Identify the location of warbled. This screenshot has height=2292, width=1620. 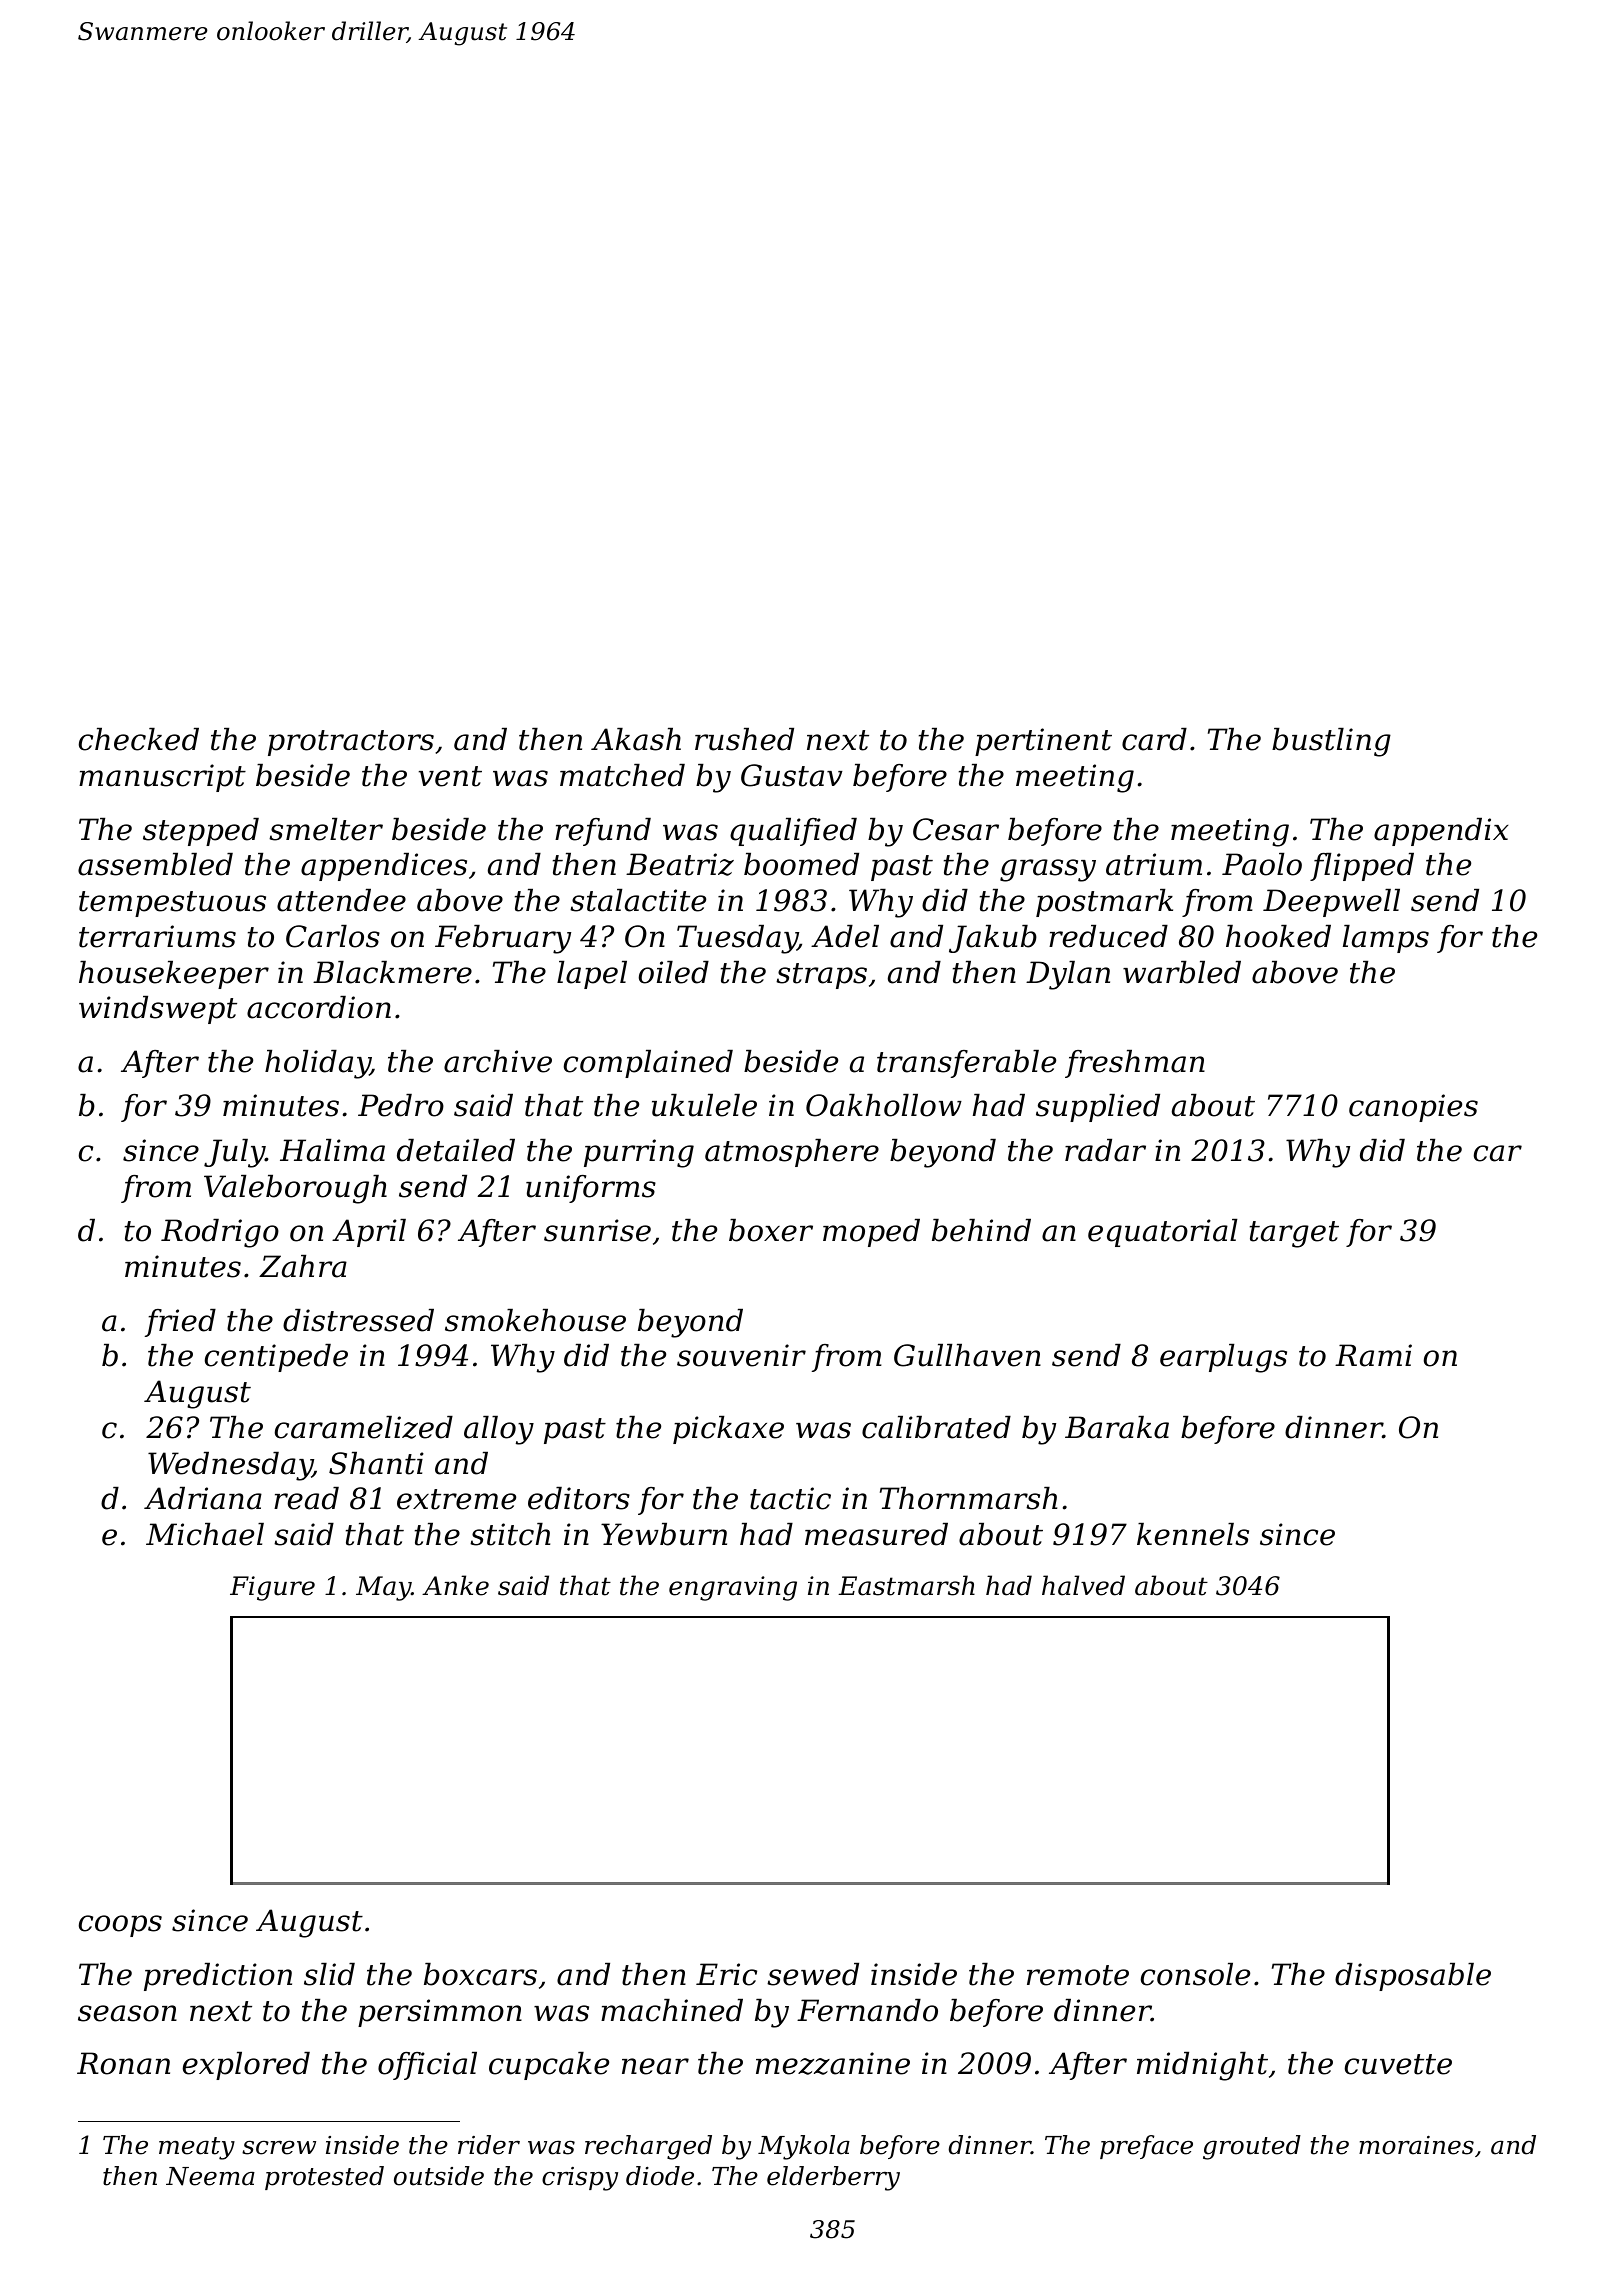
(1182, 972).
